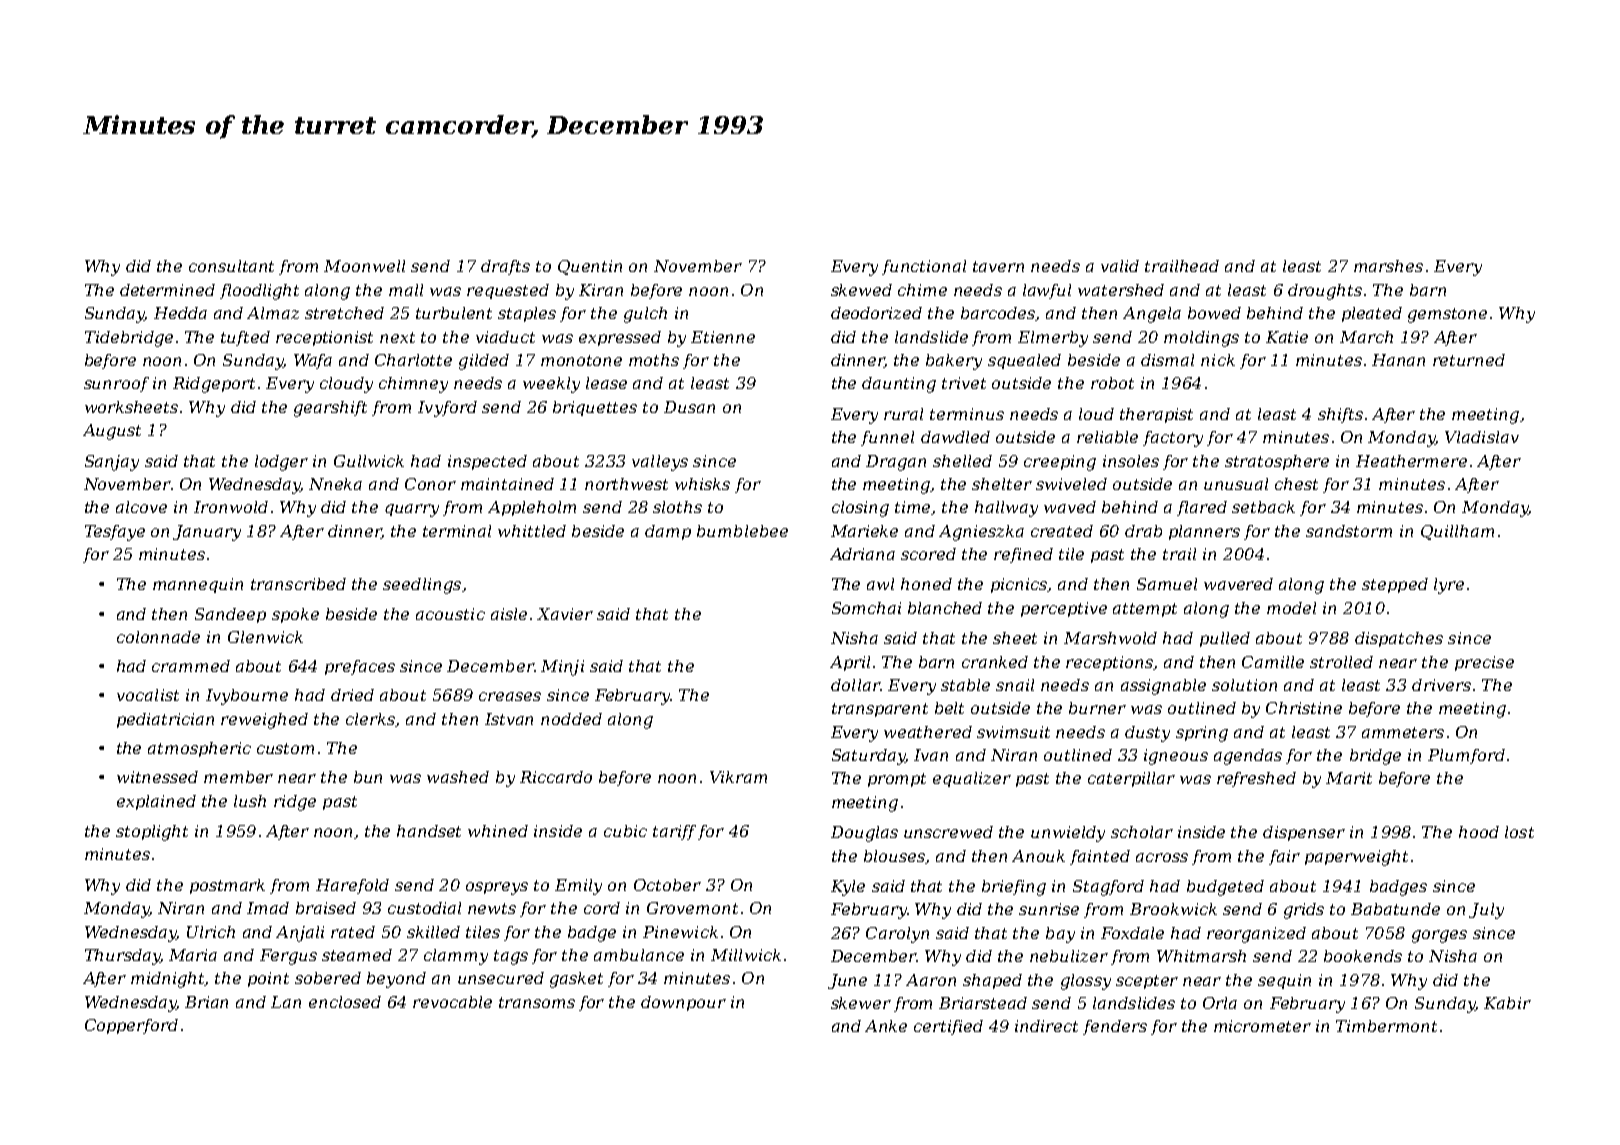 This screenshot has height=1145, width=1620. What do you see at coordinates (131, 1026) in the screenshot?
I see `Copperford` at bounding box center [131, 1026].
